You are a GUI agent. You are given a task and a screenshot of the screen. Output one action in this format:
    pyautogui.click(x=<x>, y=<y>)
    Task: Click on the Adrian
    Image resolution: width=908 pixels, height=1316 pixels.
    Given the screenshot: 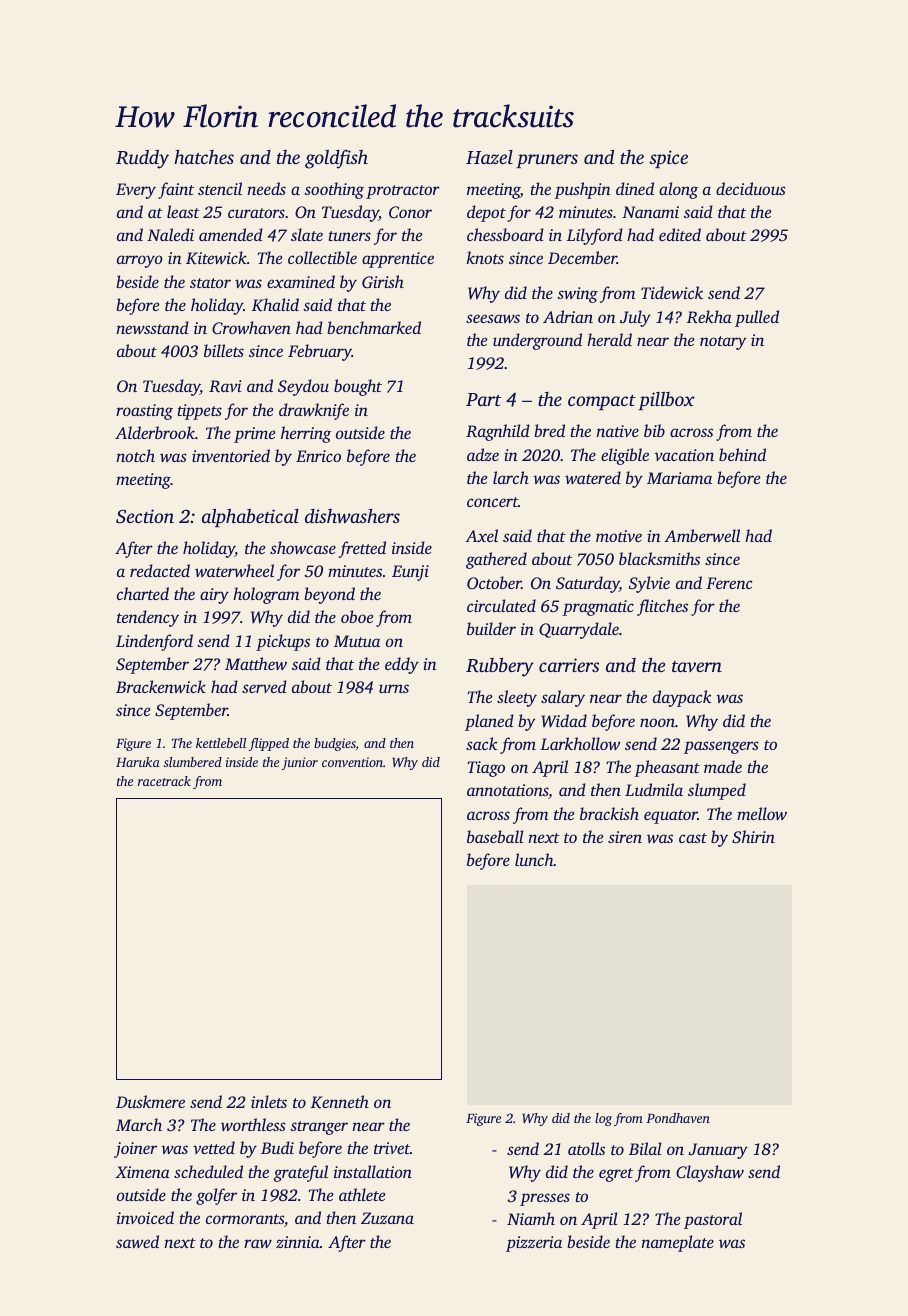 What is the action you would take?
    pyautogui.click(x=568, y=316)
